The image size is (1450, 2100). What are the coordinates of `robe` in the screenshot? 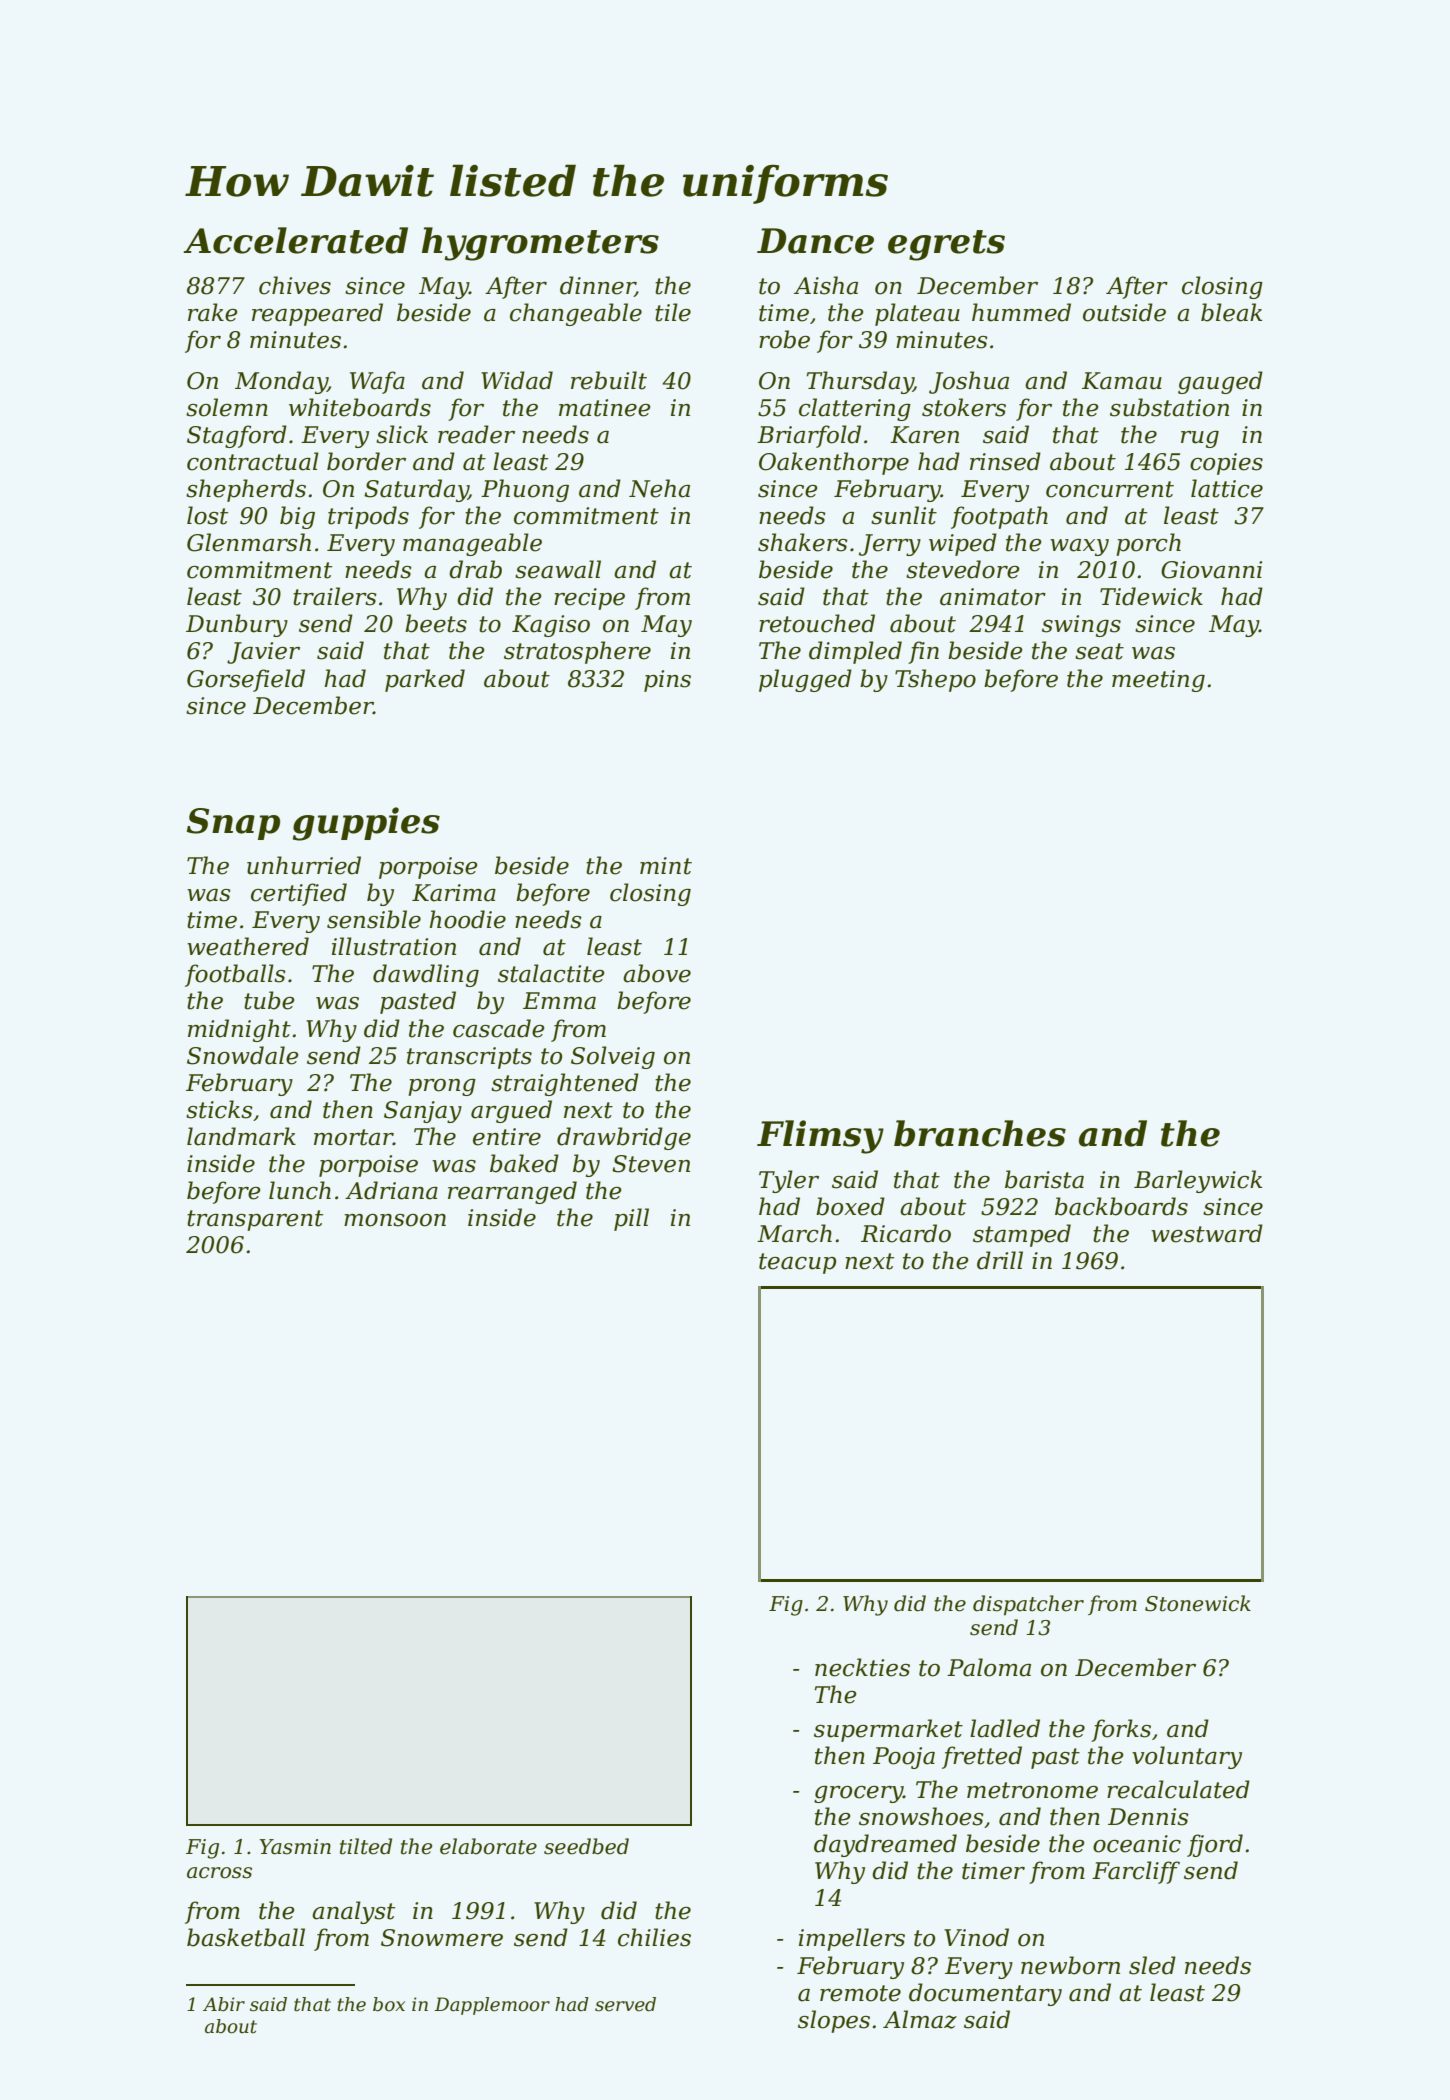 It's located at (784, 339).
